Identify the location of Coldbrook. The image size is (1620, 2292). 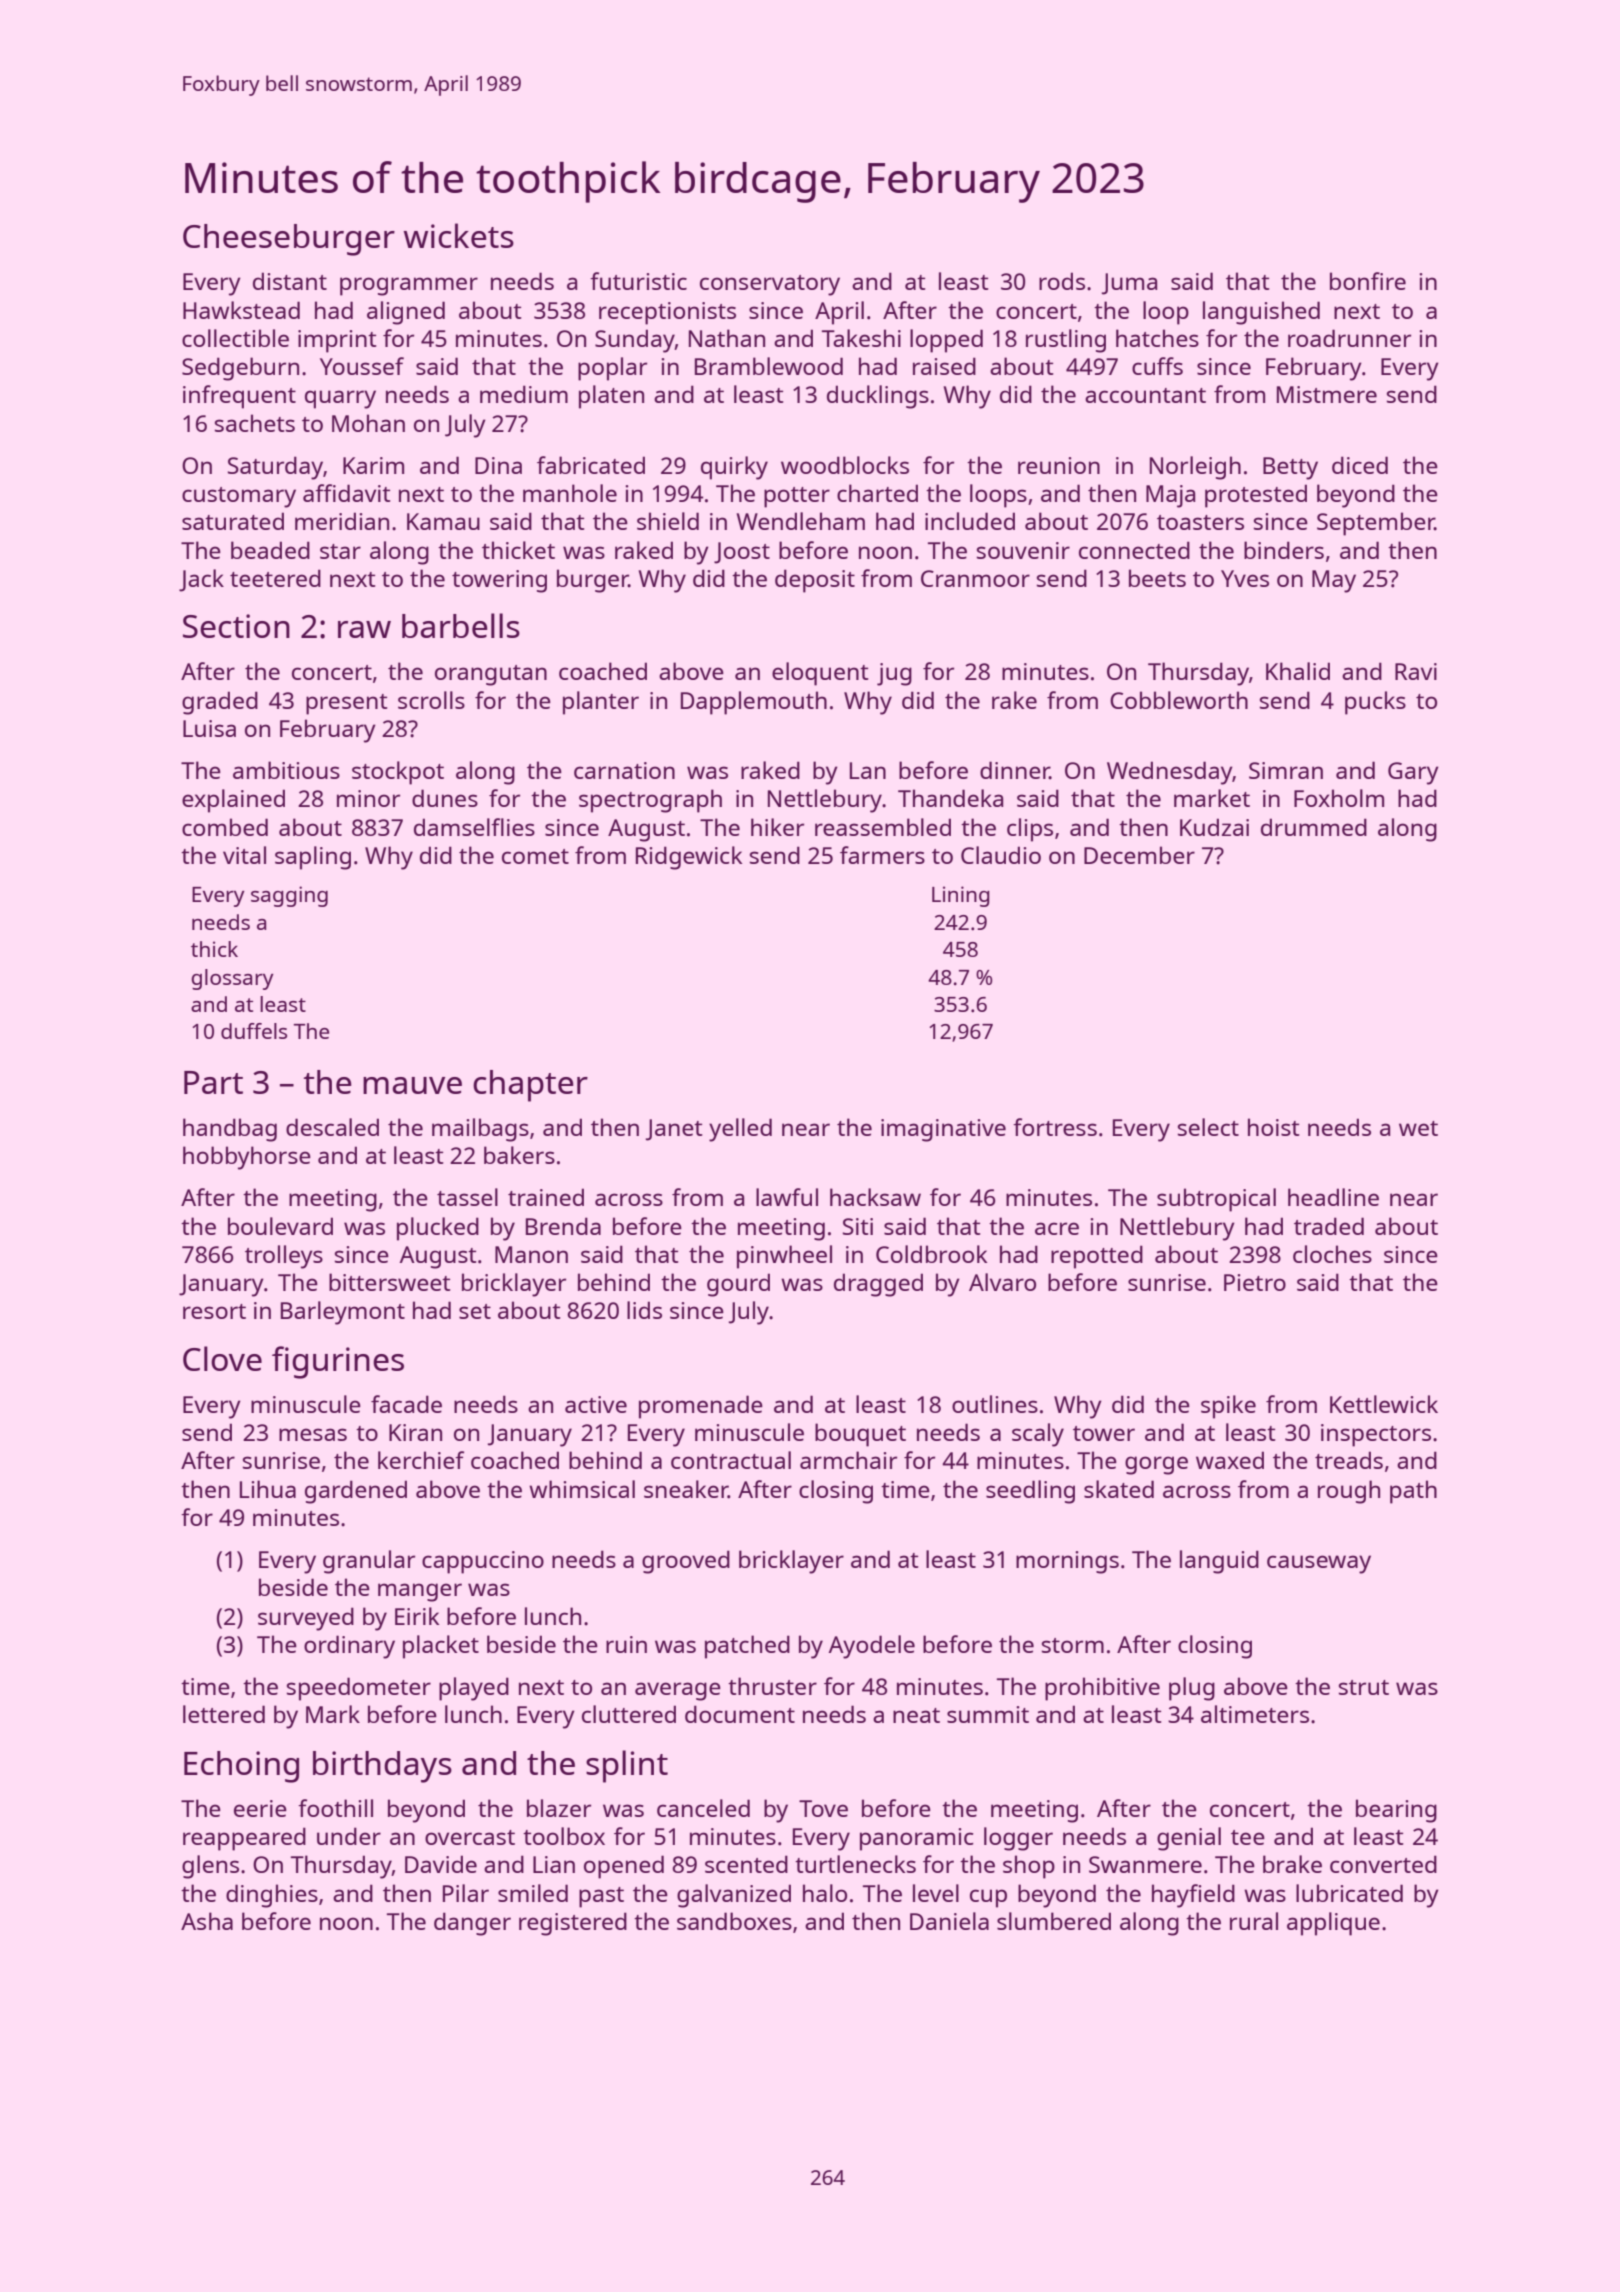
(931, 1254).
